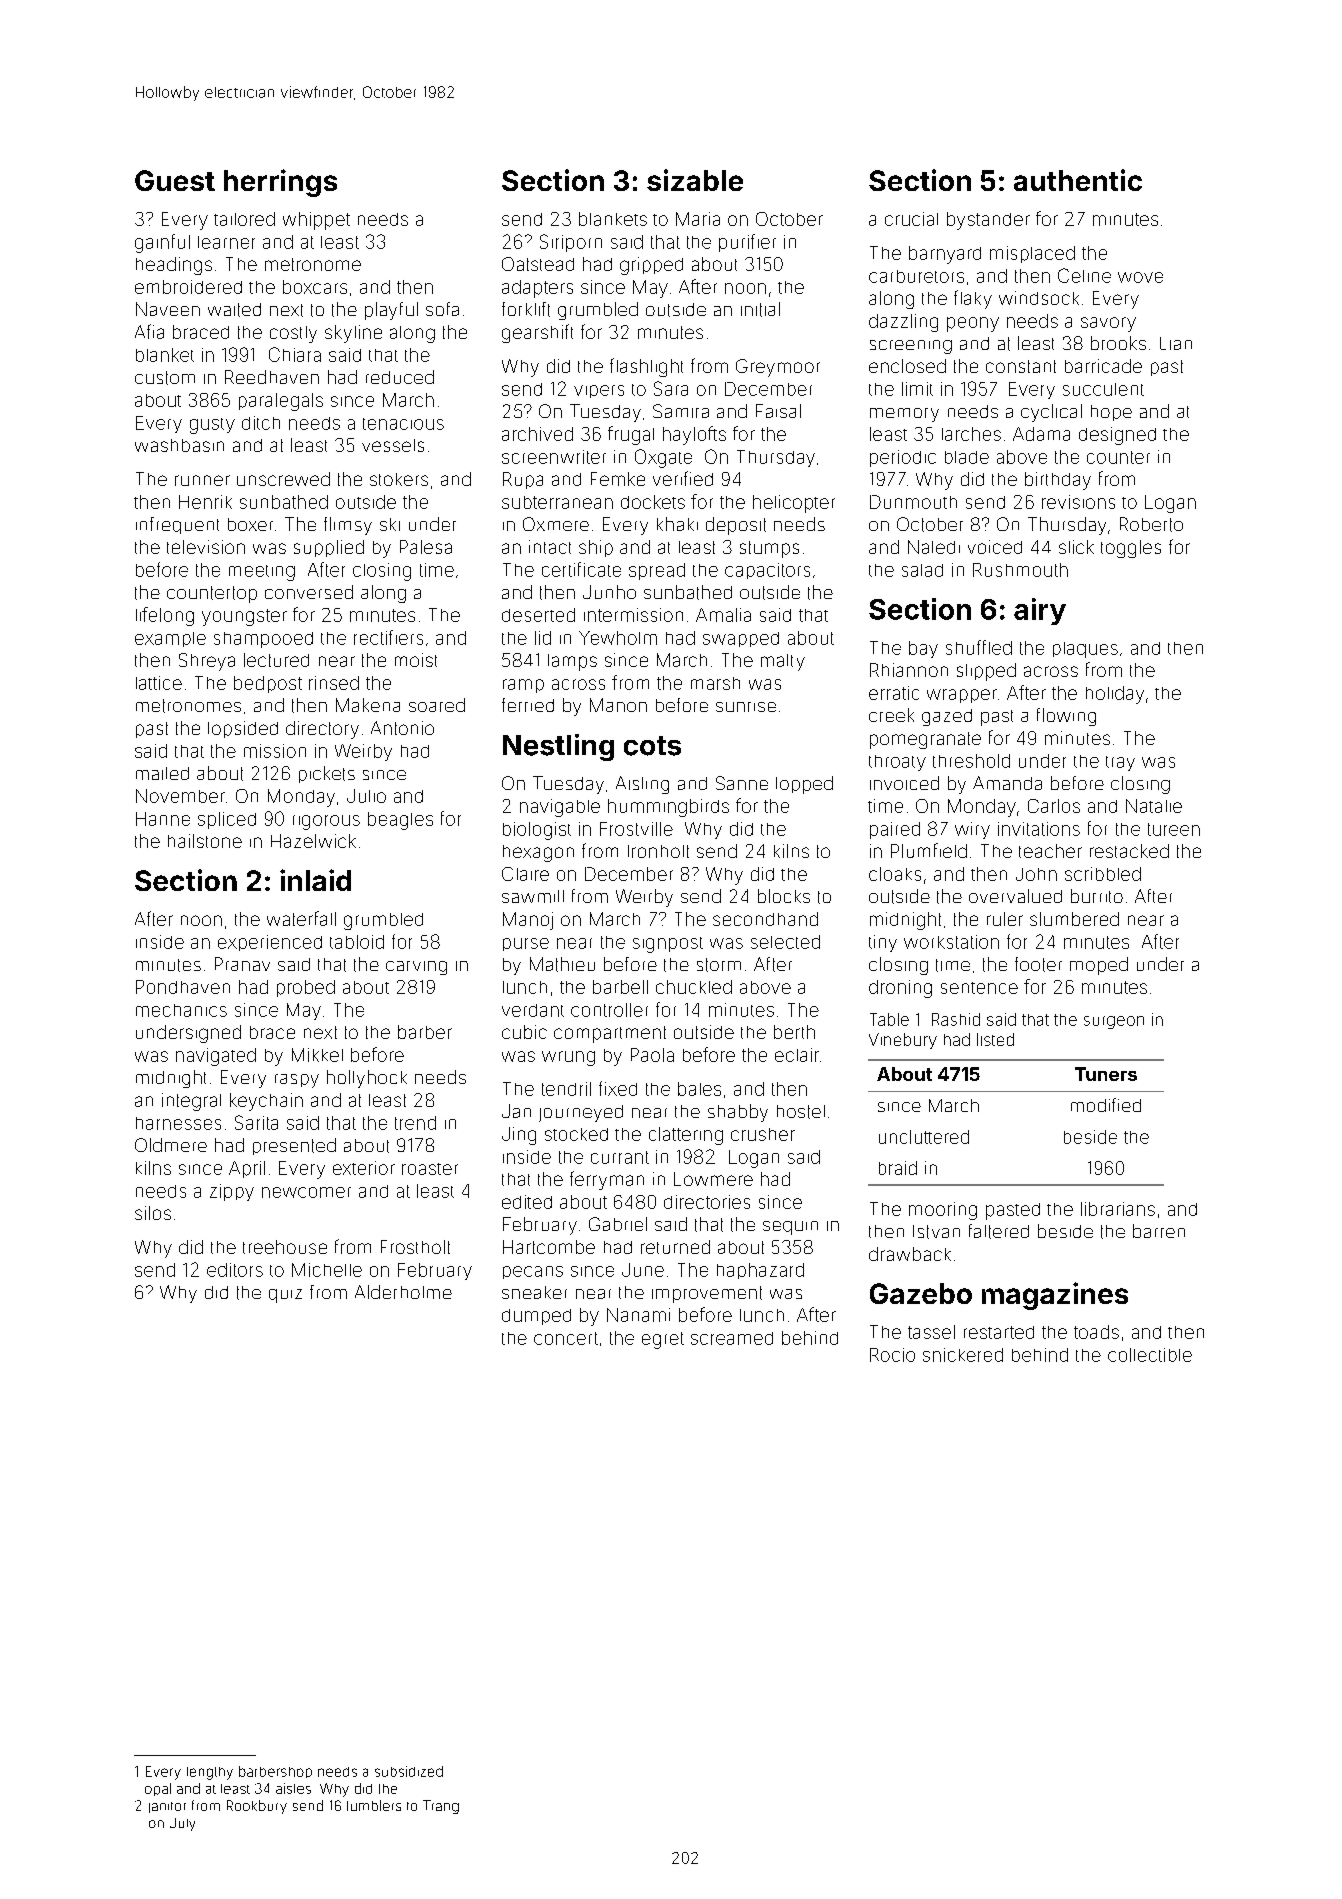 The height and width of the screenshot is (1899, 1342). I want to click on subsidized, so click(409, 1771).
